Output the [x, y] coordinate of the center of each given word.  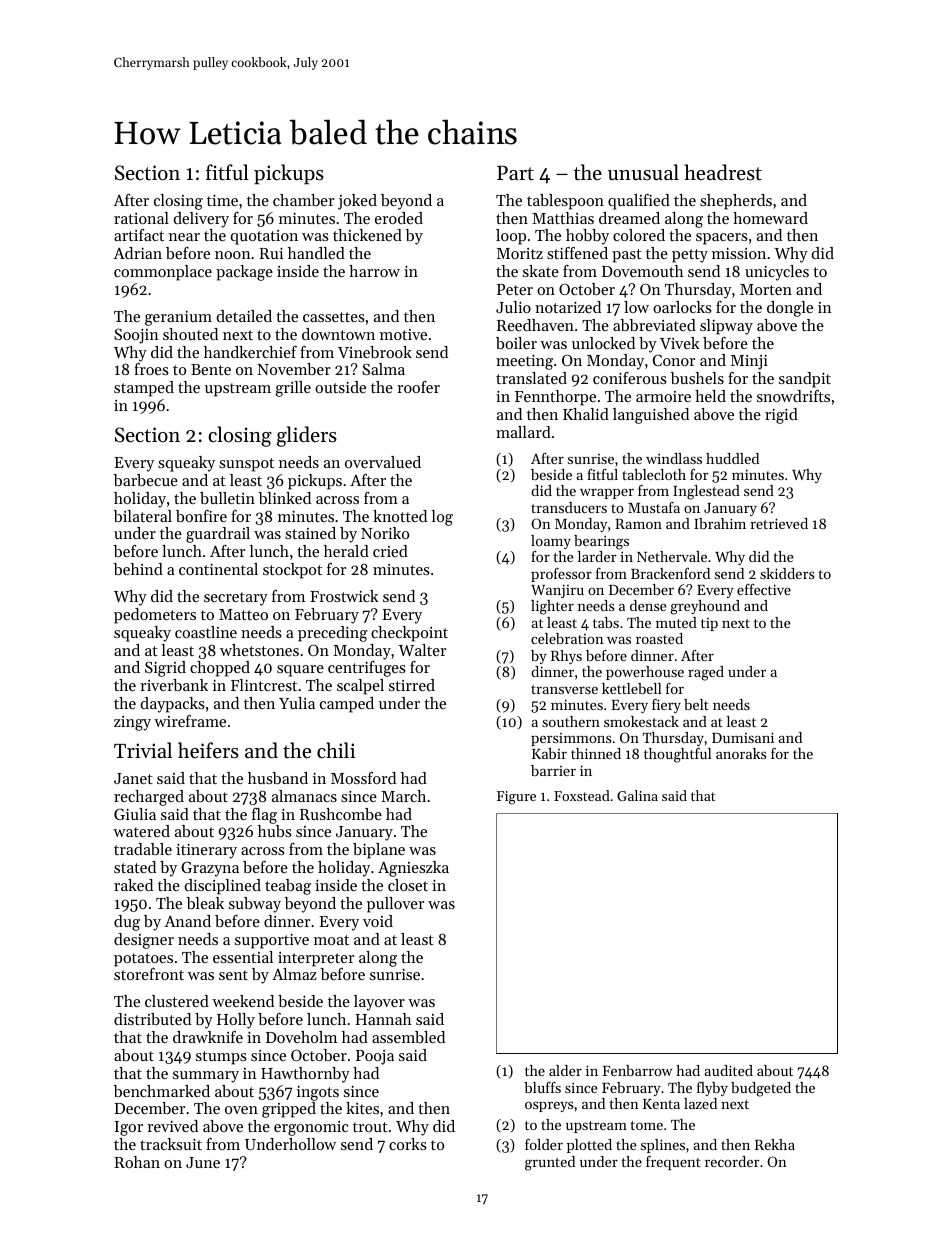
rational [141, 218]
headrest [723, 172]
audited [728, 1070]
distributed [152, 1019]
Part [515, 172]
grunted [550, 1163]
